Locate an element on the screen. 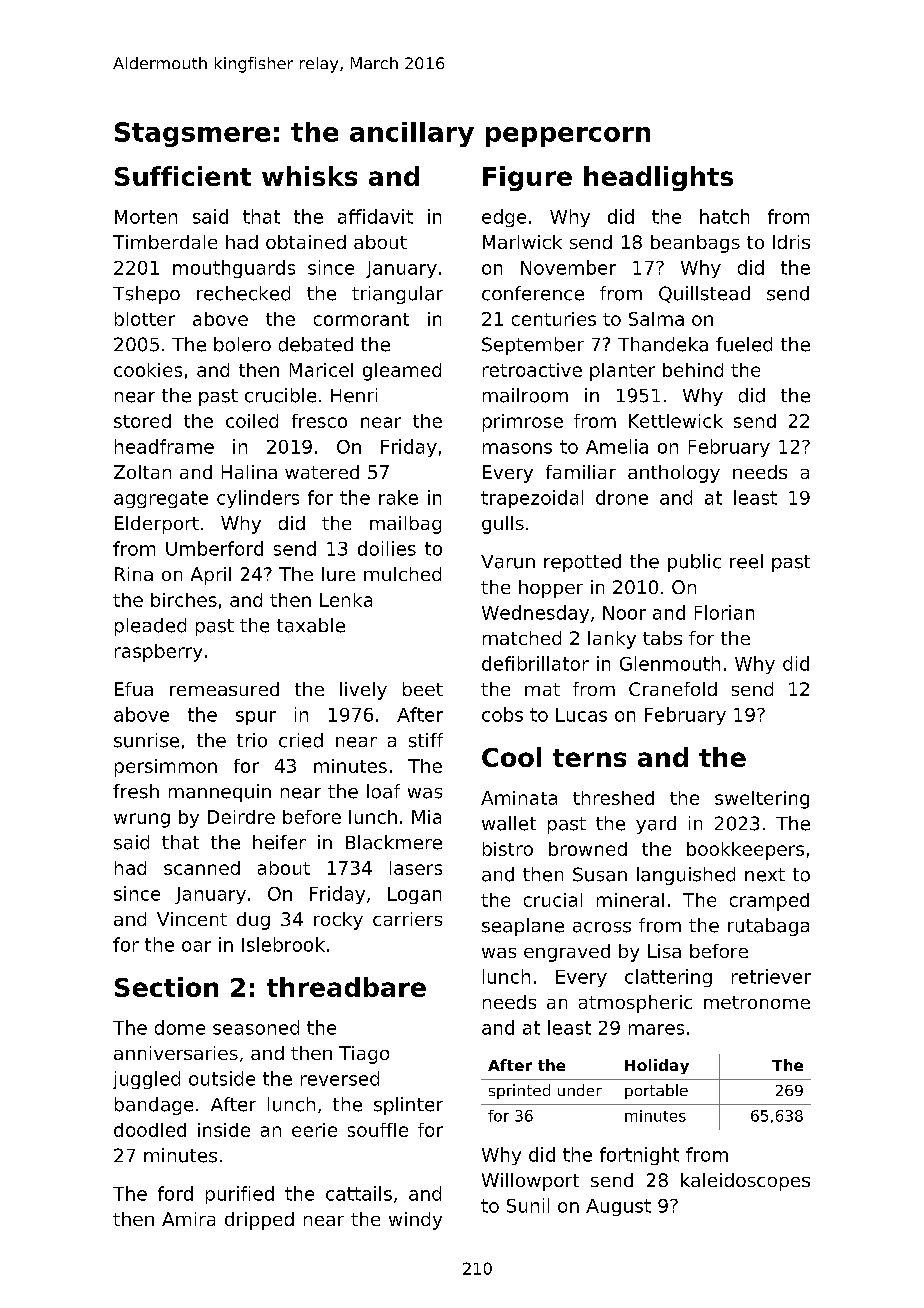  metronome is located at coordinates (757, 1002).
